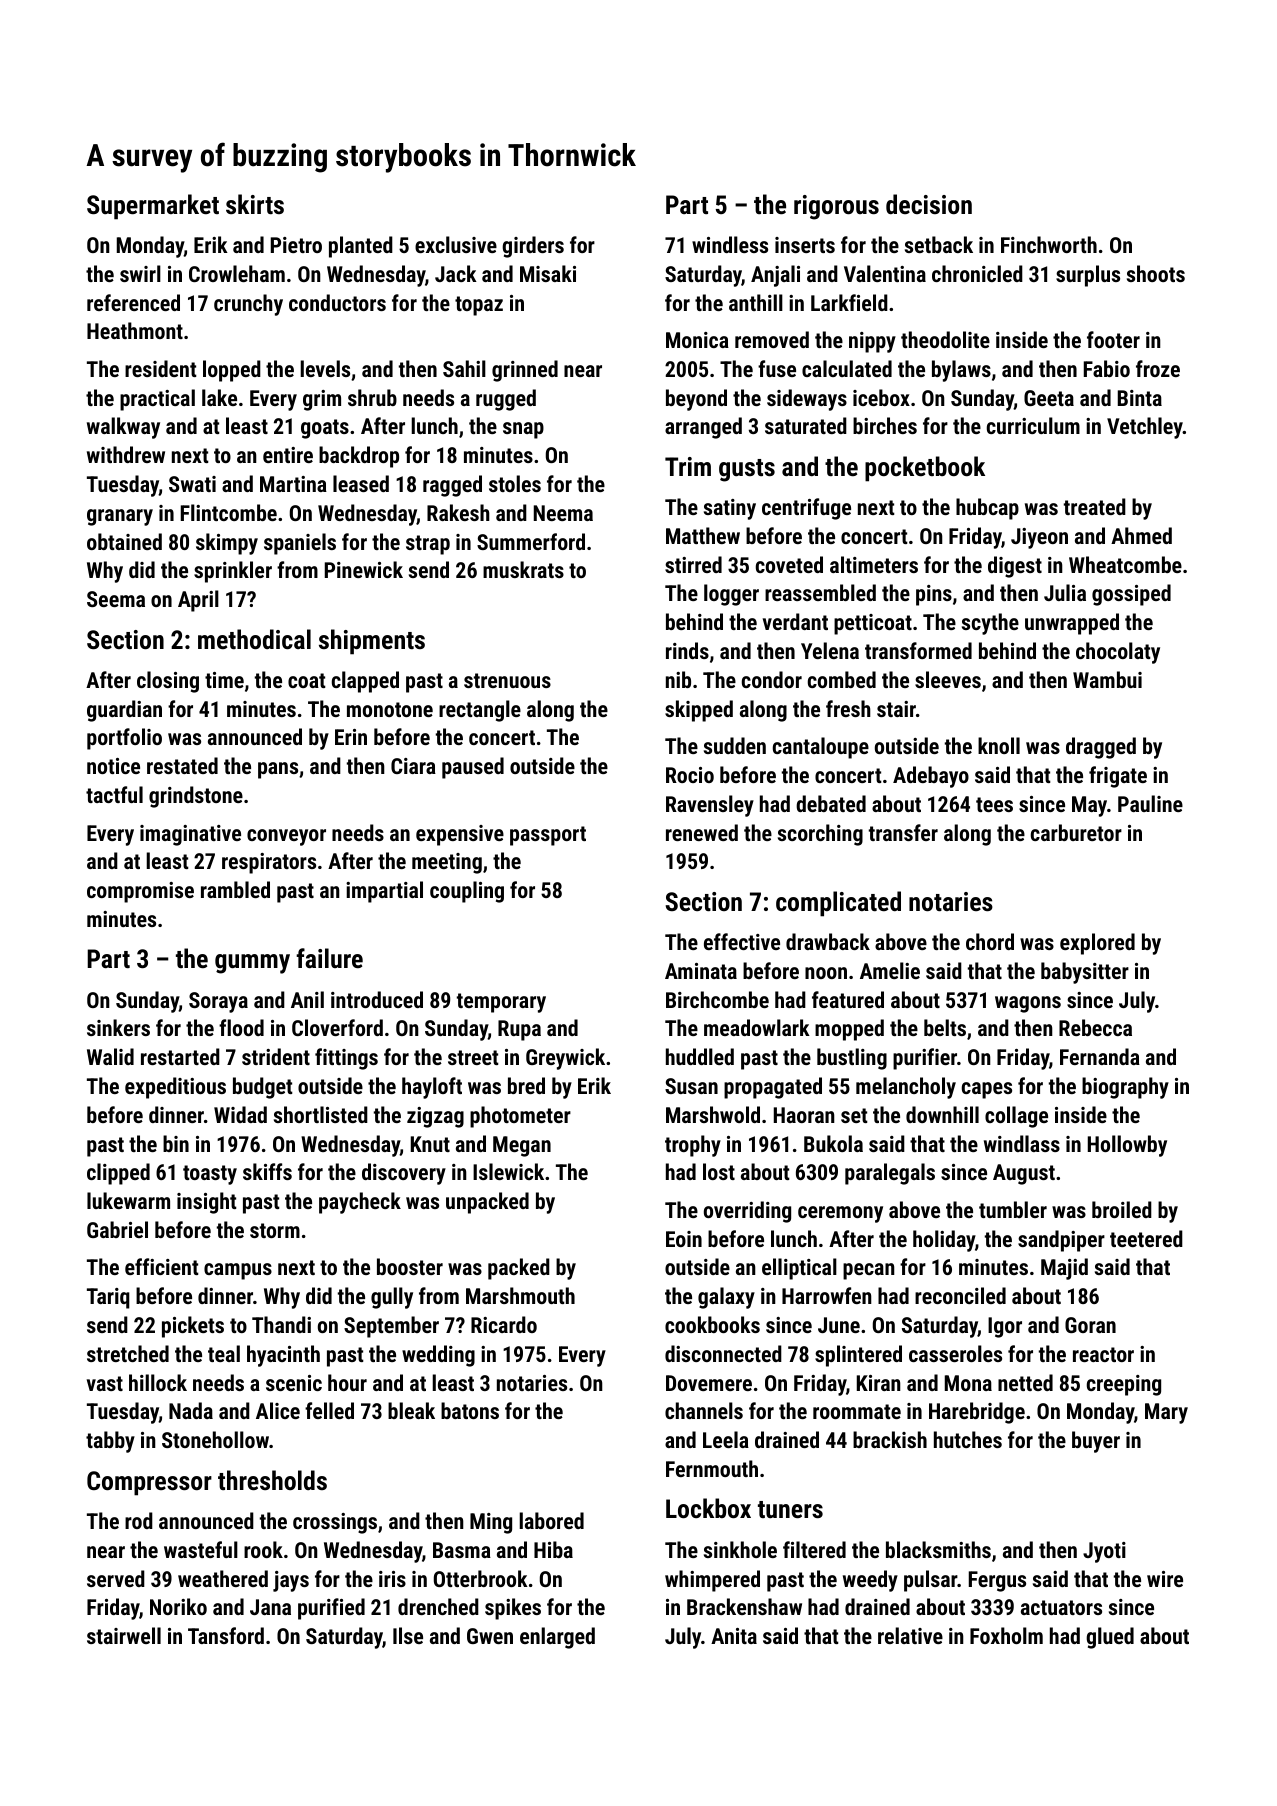  What do you see at coordinates (473, 768) in the document?
I see `paused` at bounding box center [473, 768].
